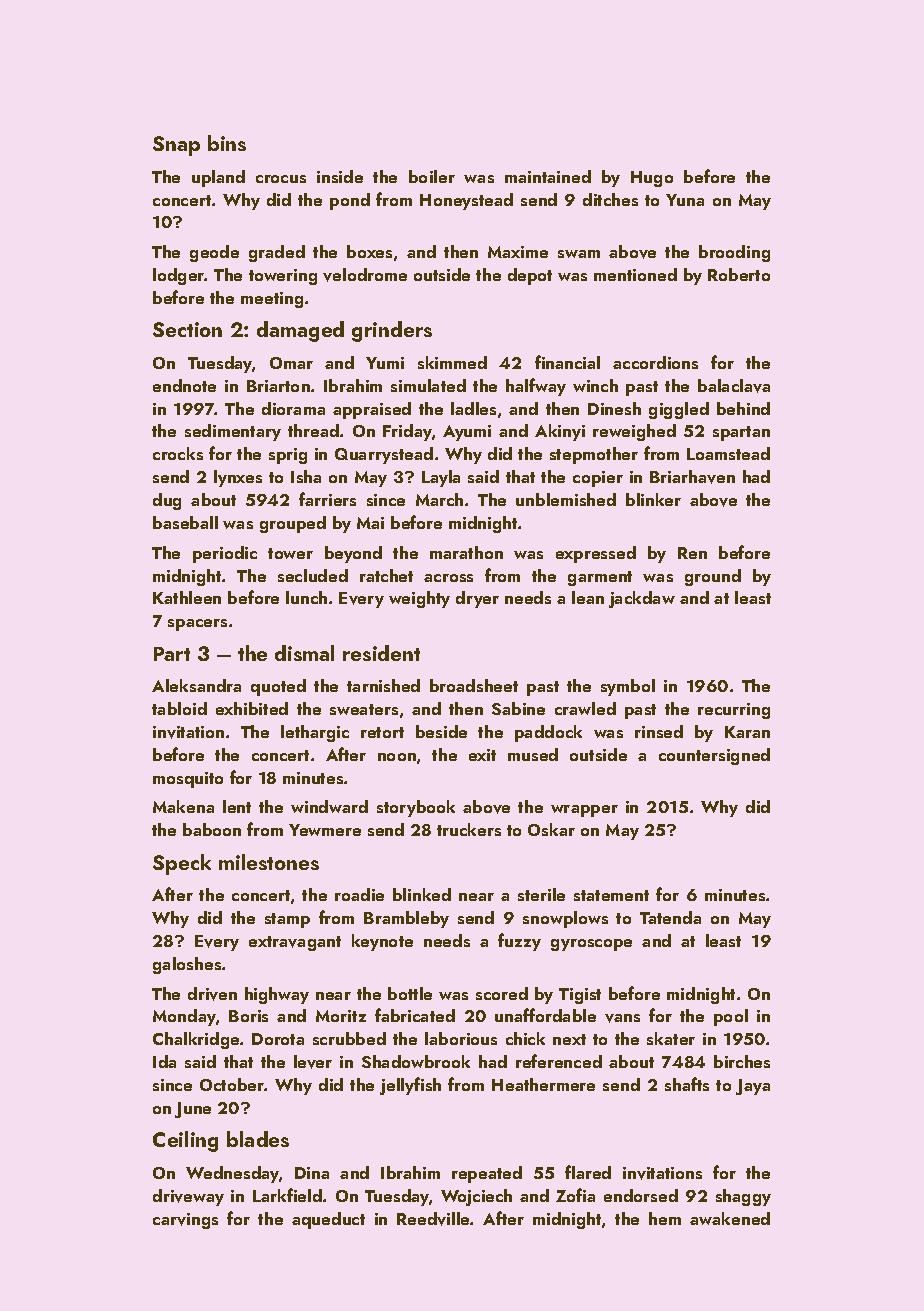 The width and height of the image is (924, 1311). What do you see at coordinates (652, 179) in the image?
I see `Hugo` at bounding box center [652, 179].
